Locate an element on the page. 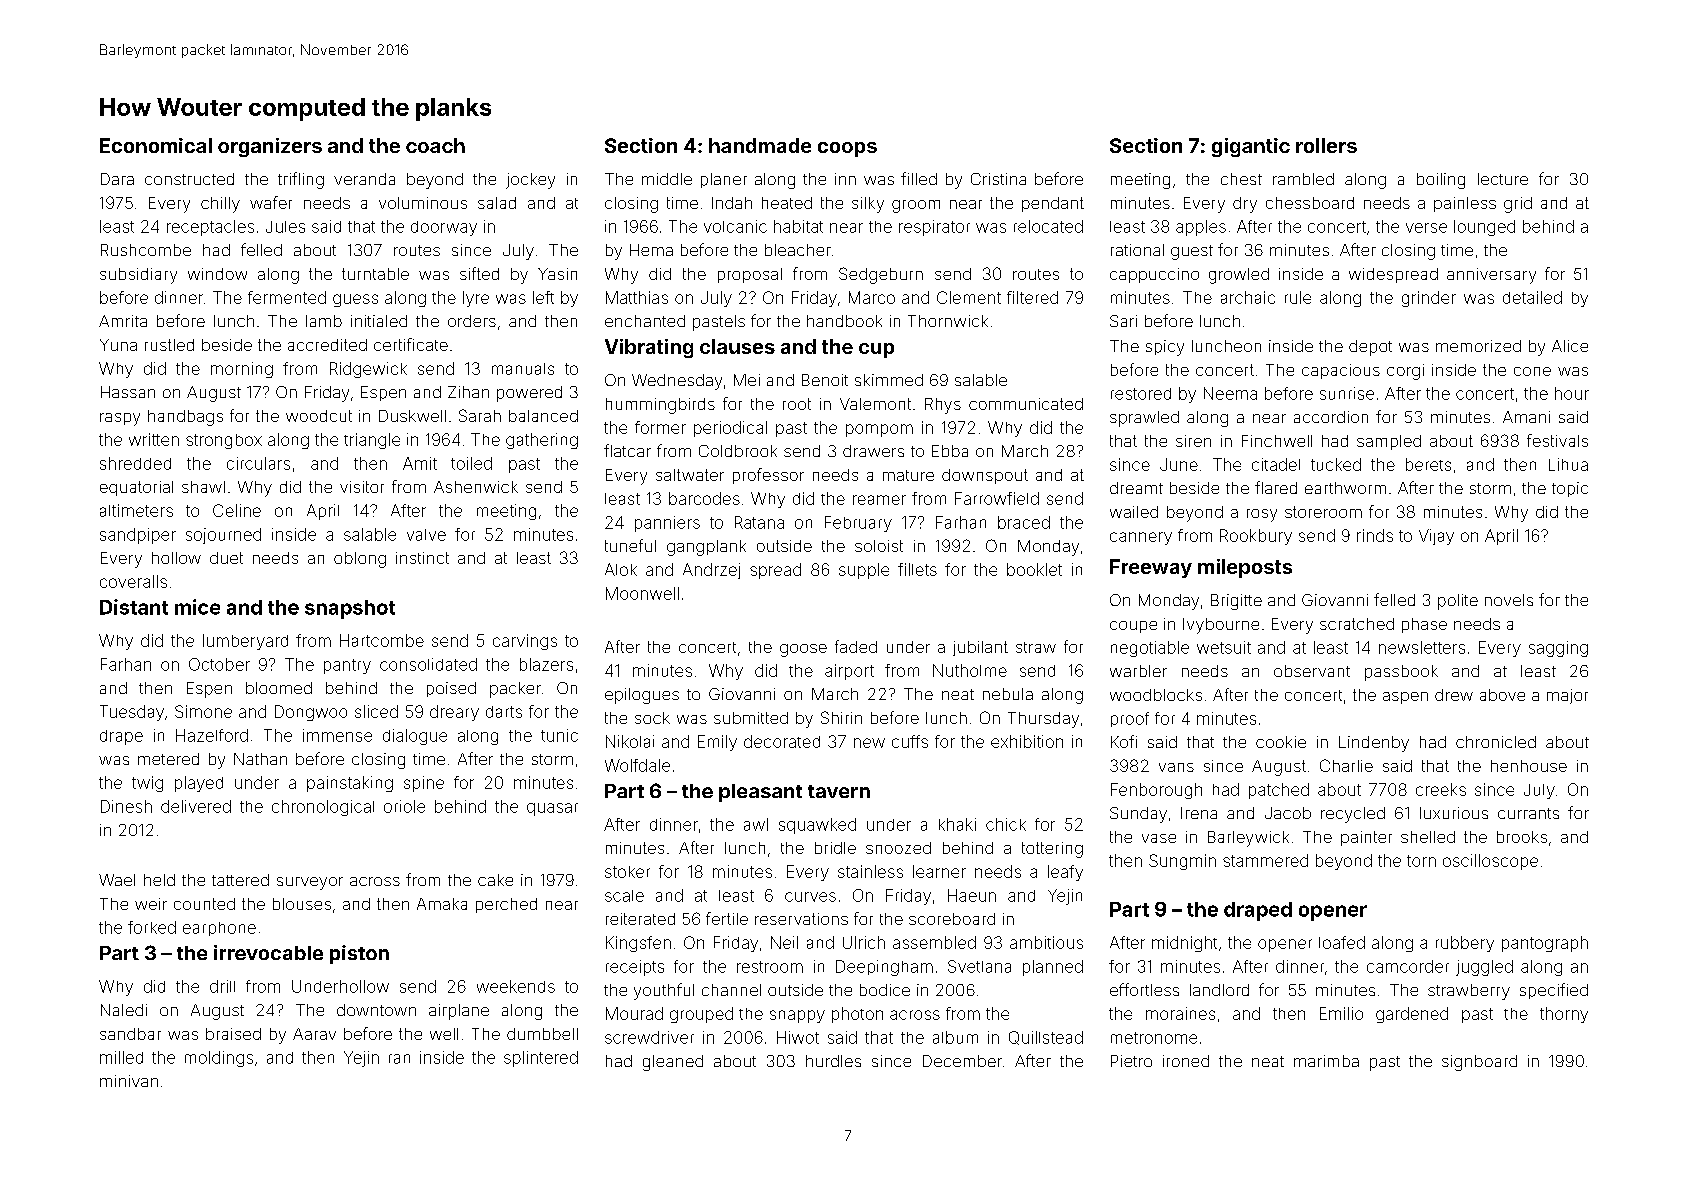 The width and height of the page is (1688, 1193). Wolfdale is located at coordinates (637, 765).
